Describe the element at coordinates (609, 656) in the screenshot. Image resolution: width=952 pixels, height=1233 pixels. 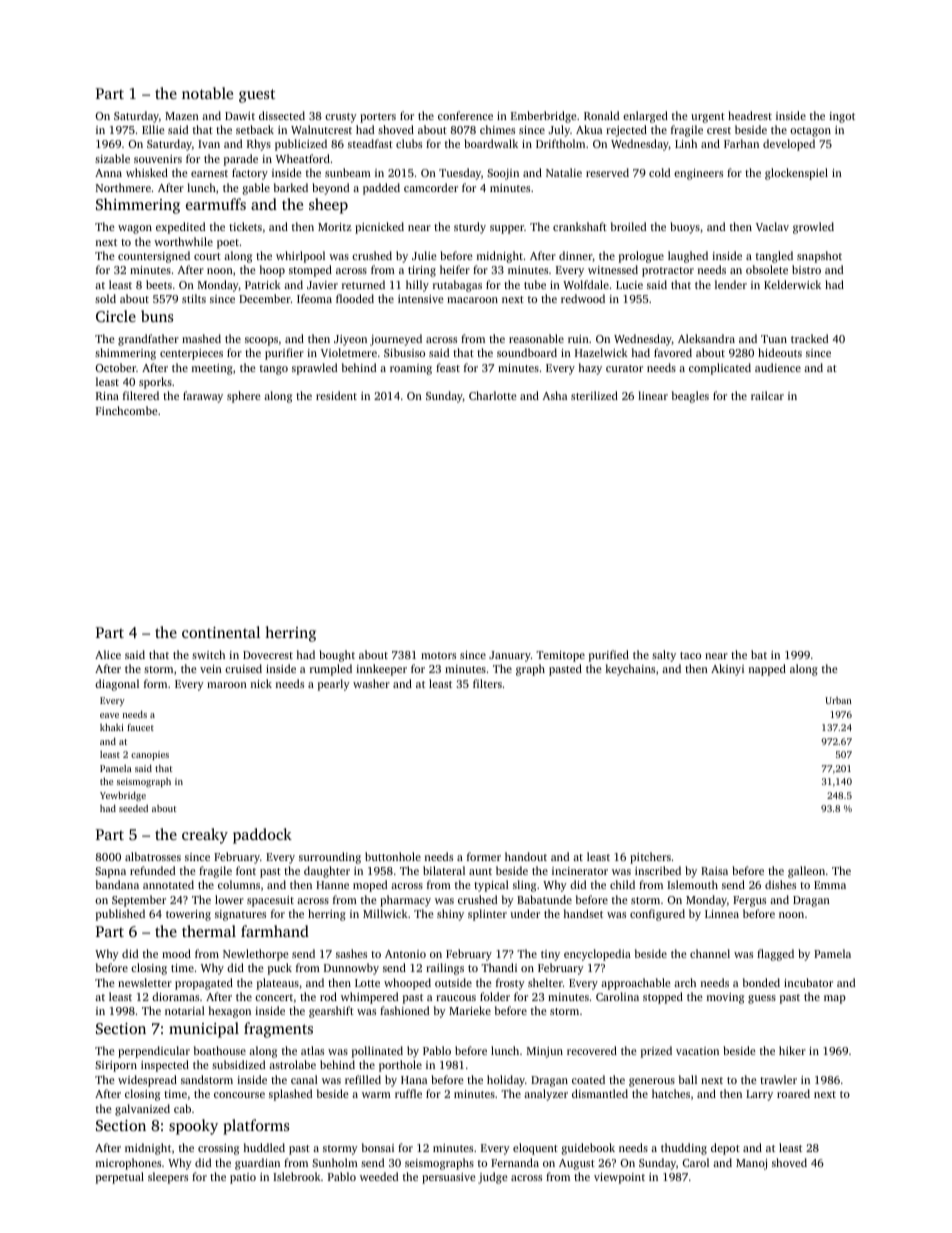
I see `purified` at that location.
